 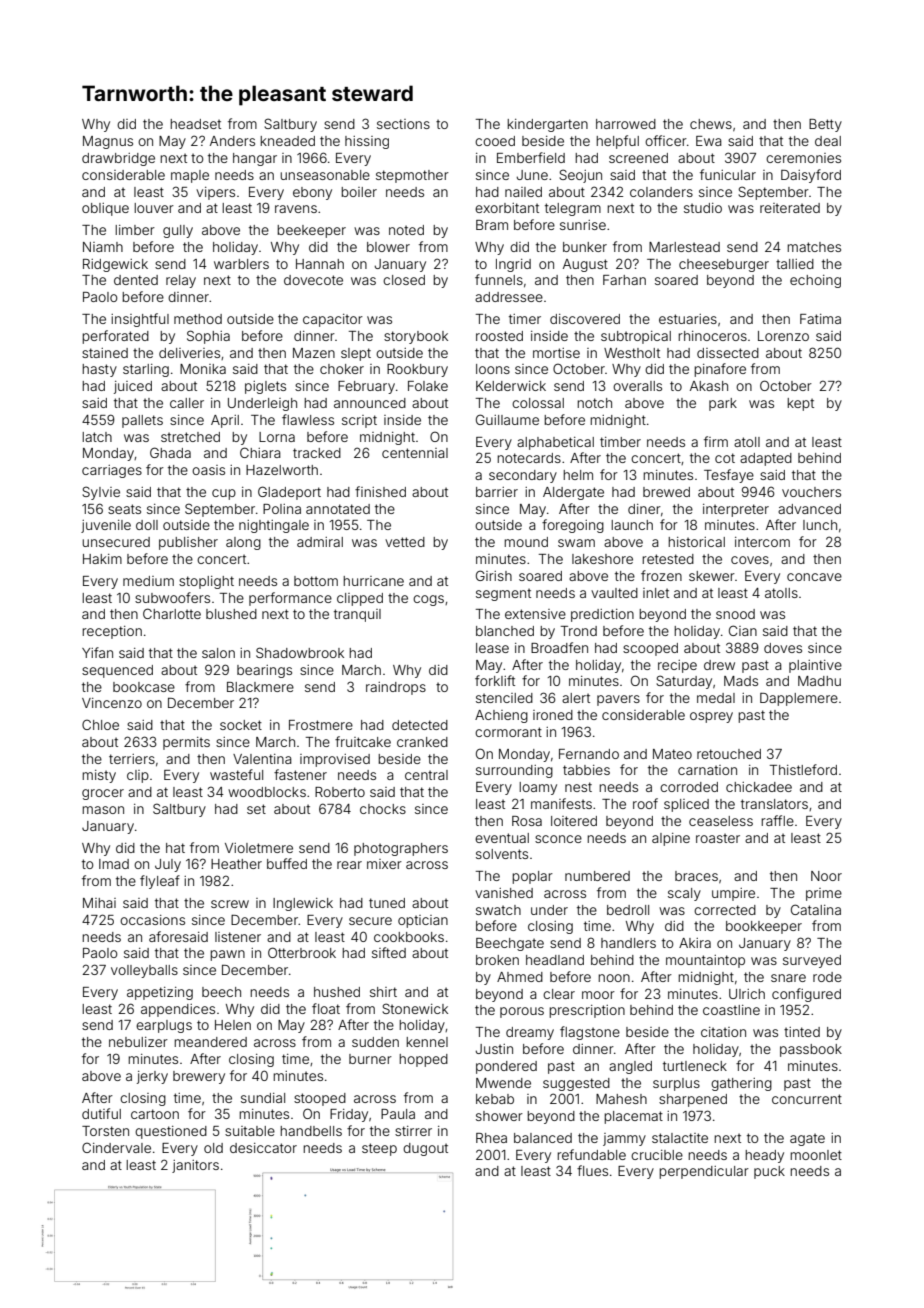 What do you see at coordinates (592, 1170) in the page?
I see `flues` at bounding box center [592, 1170].
